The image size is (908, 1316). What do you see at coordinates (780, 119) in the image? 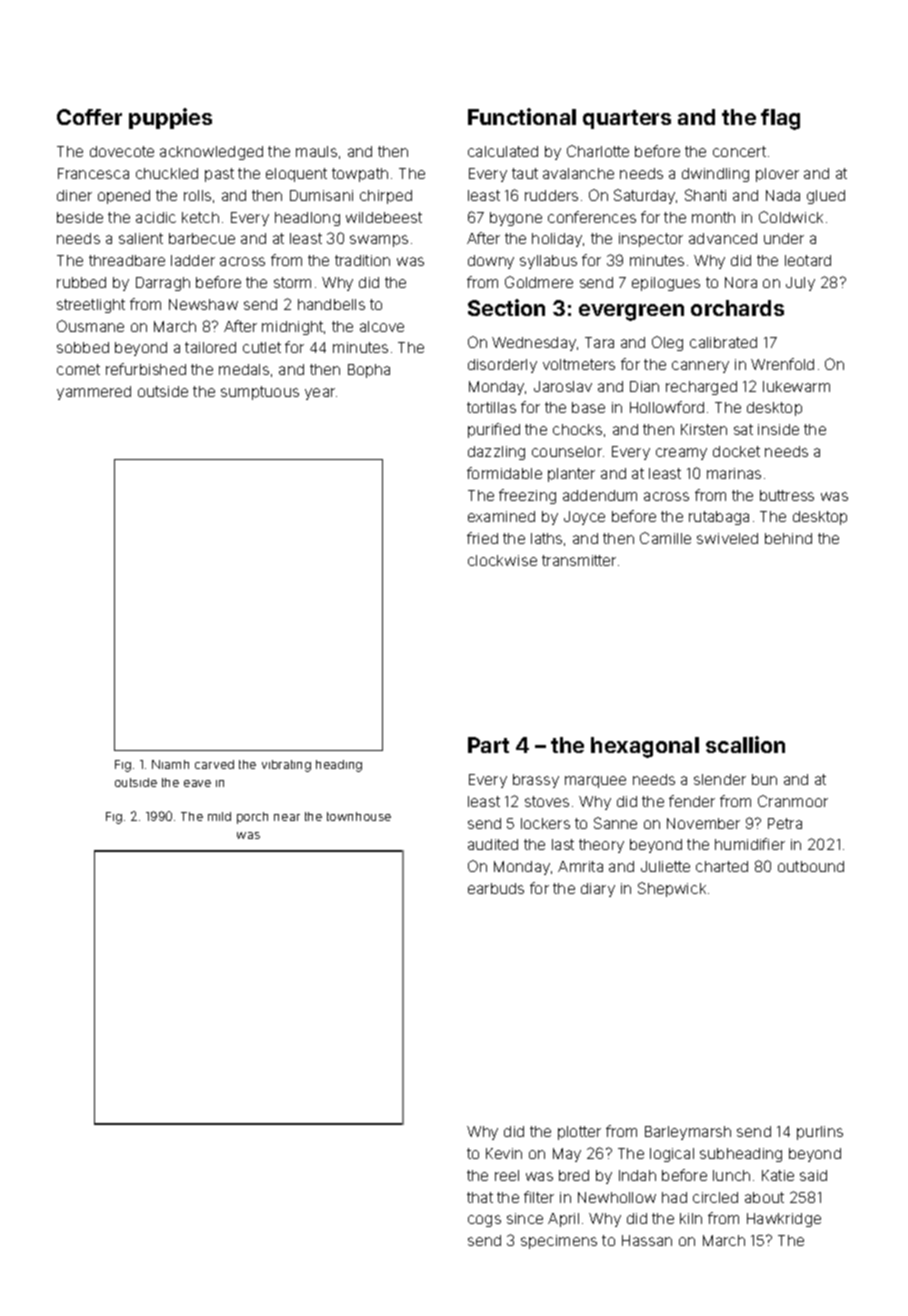
I see `flag` at bounding box center [780, 119].
